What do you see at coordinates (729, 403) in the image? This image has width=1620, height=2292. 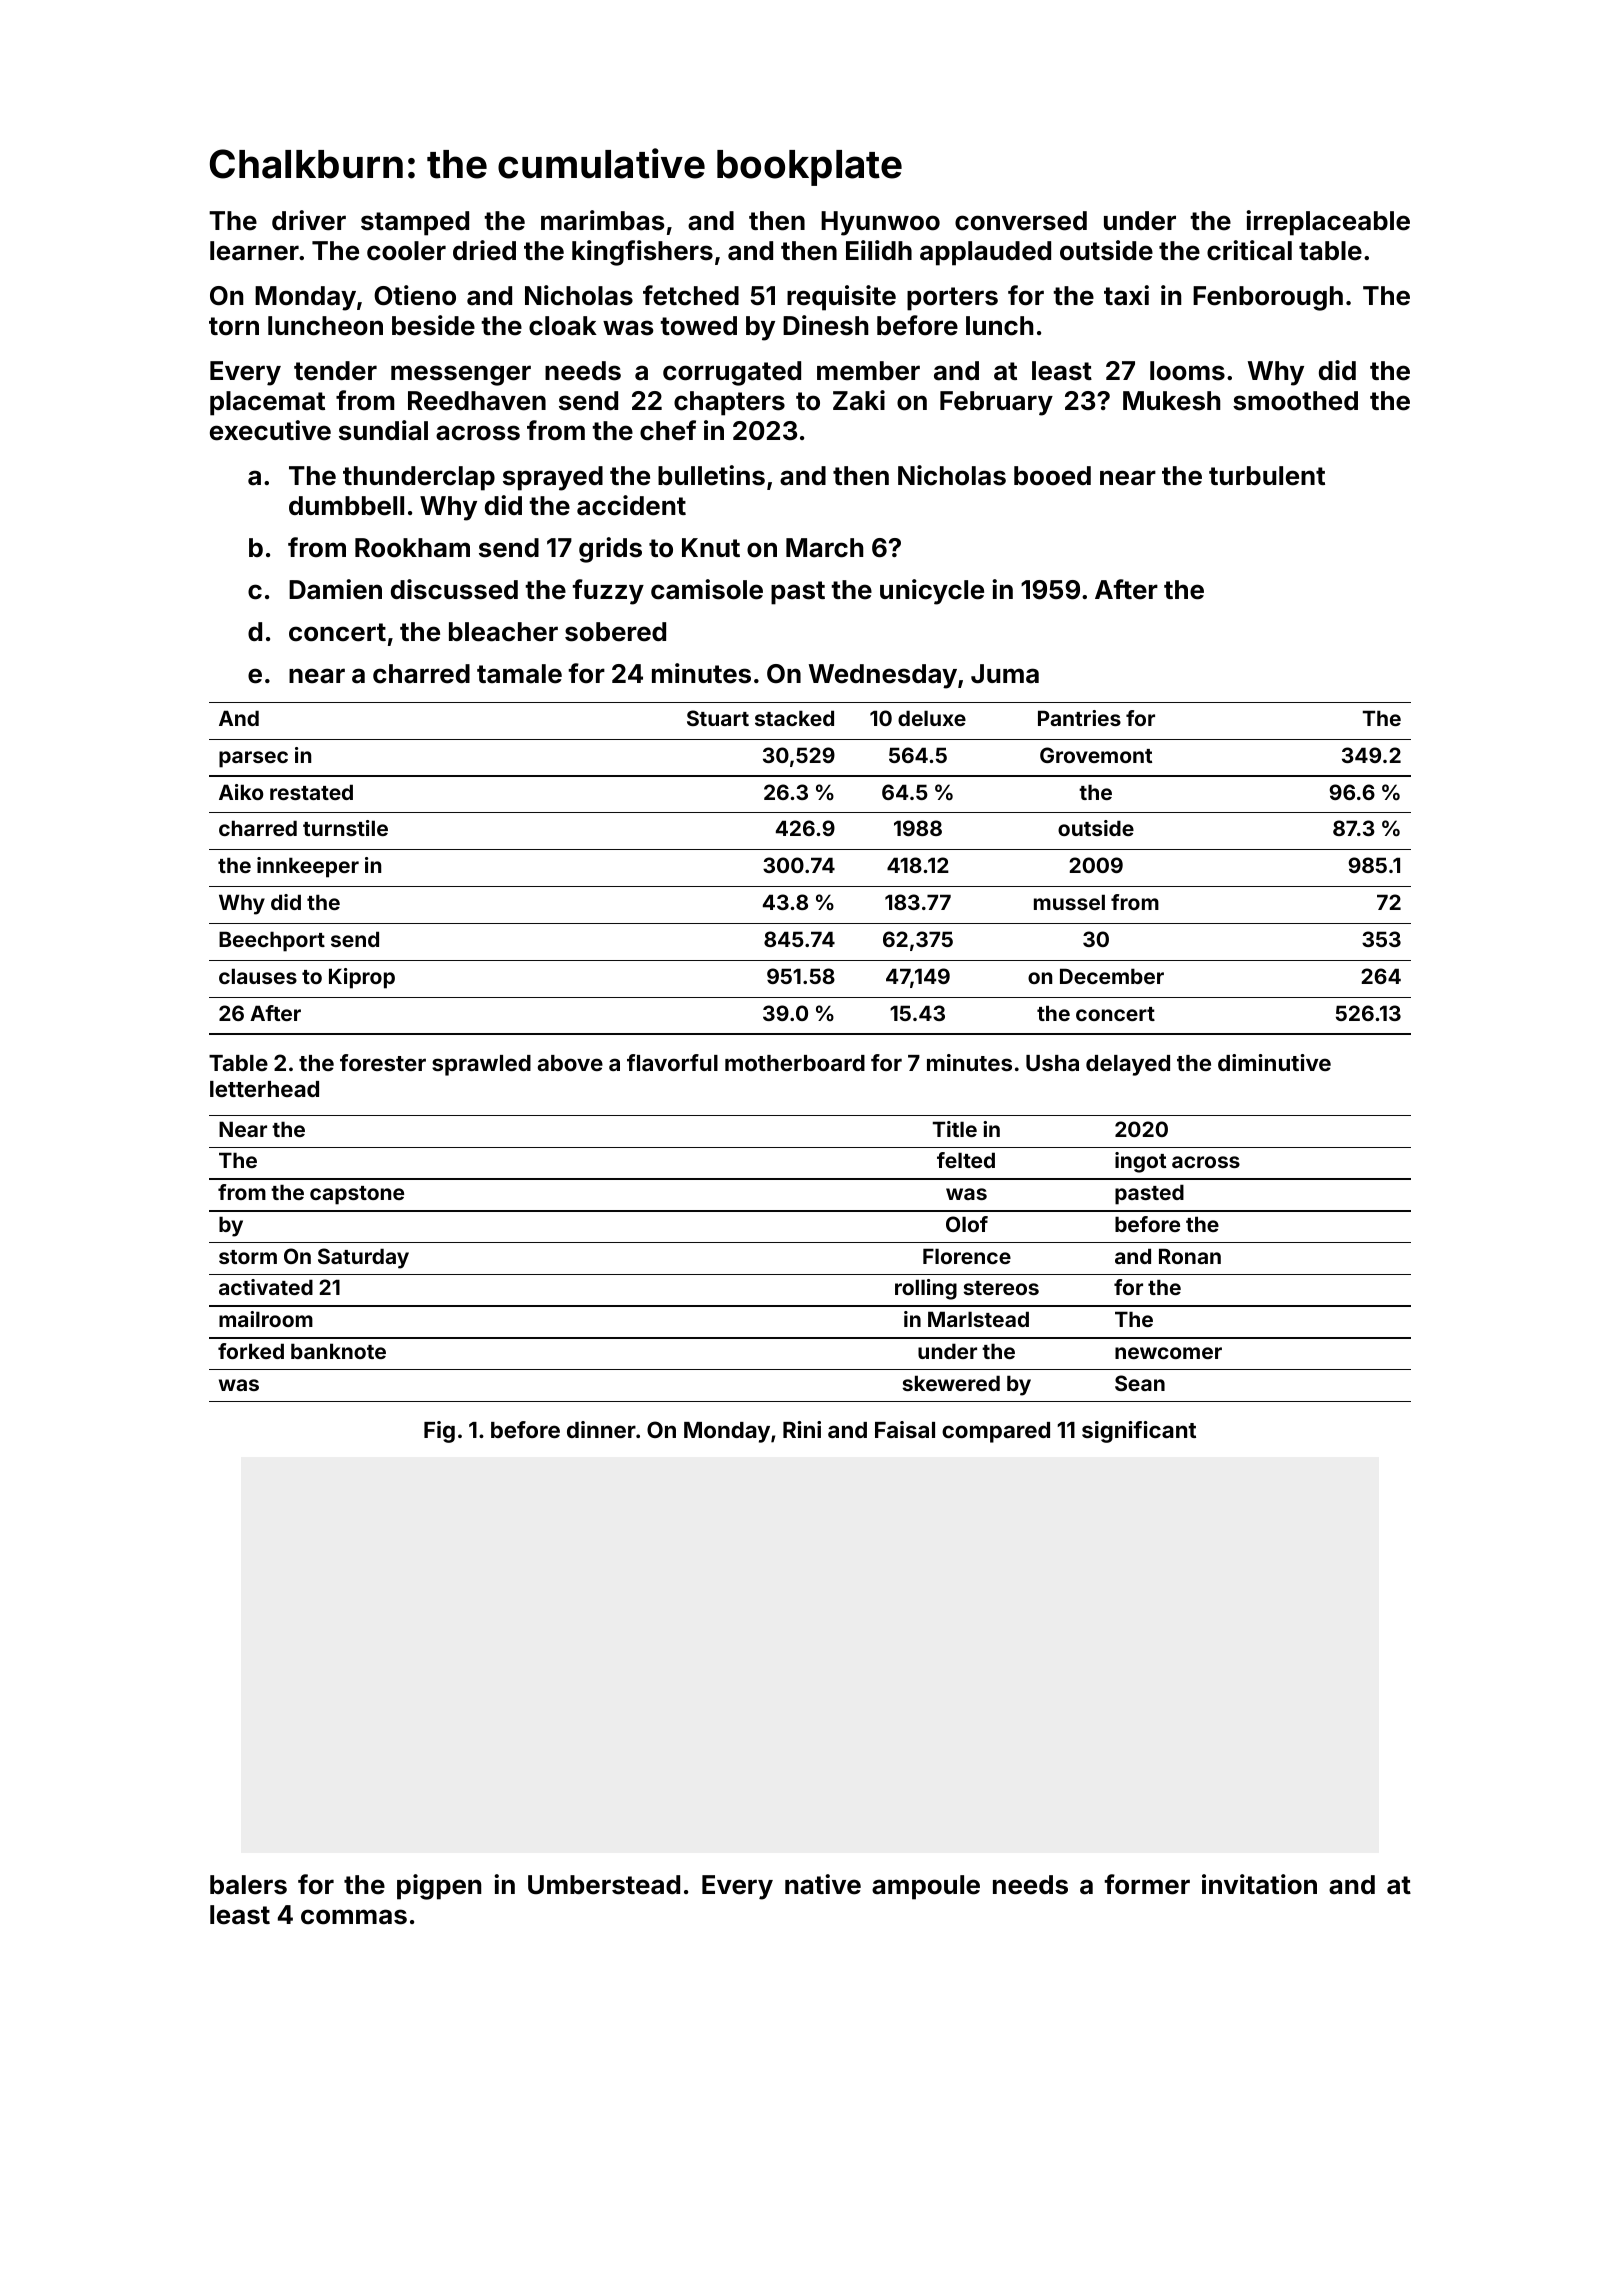 I see `chapters` at bounding box center [729, 403].
